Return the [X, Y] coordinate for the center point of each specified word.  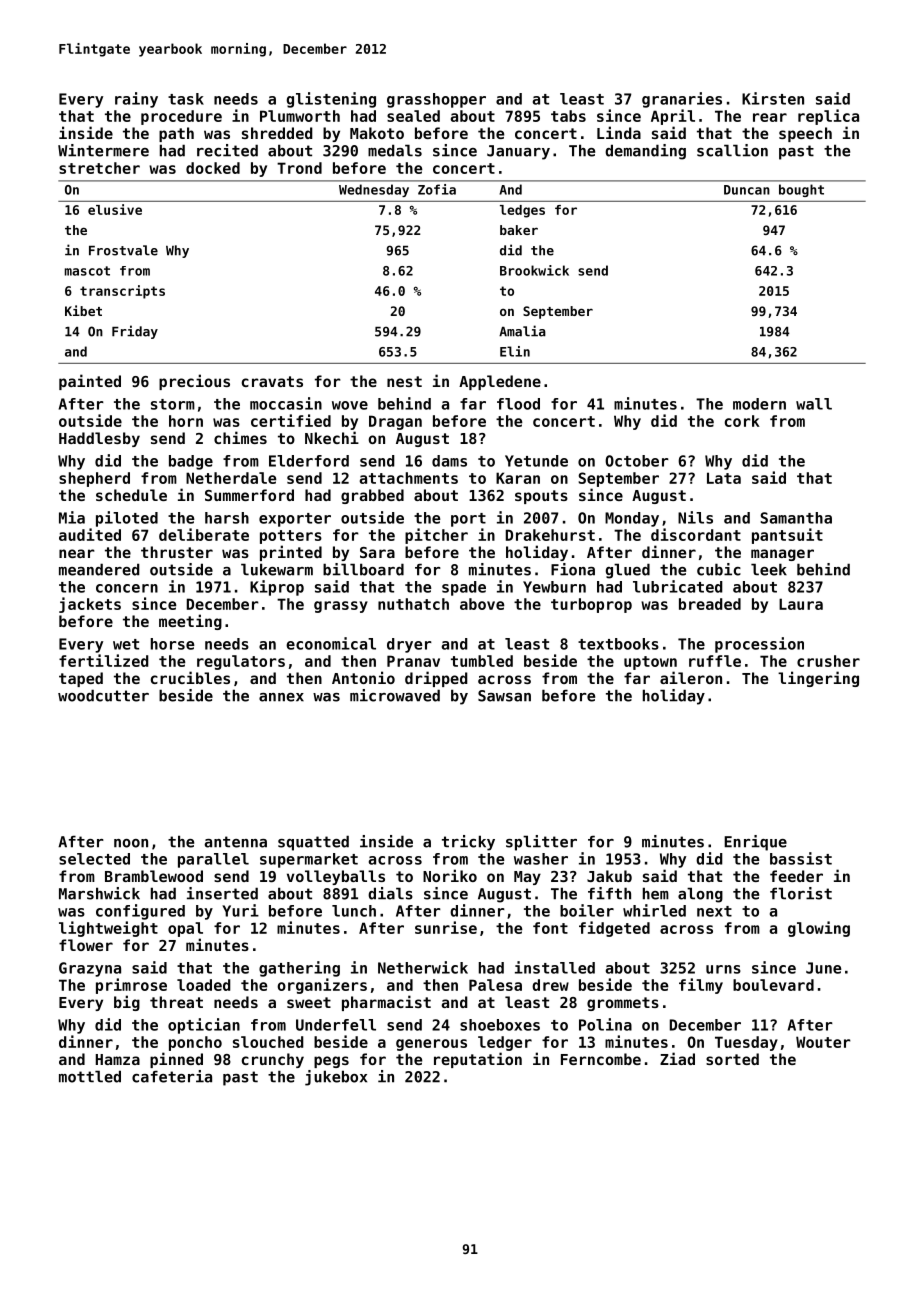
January [518, 152]
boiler [587, 910]
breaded [710, 604]
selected [94, 859]
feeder [796, 876]
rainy [136, 100]
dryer [409, 645]
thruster [177, 552]
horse [172, 644]
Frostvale [123, 250]
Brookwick [534, 270]
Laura [801, 604]
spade [464, 588]
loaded [204, 985]
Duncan [747, 190]
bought [801, 190]
